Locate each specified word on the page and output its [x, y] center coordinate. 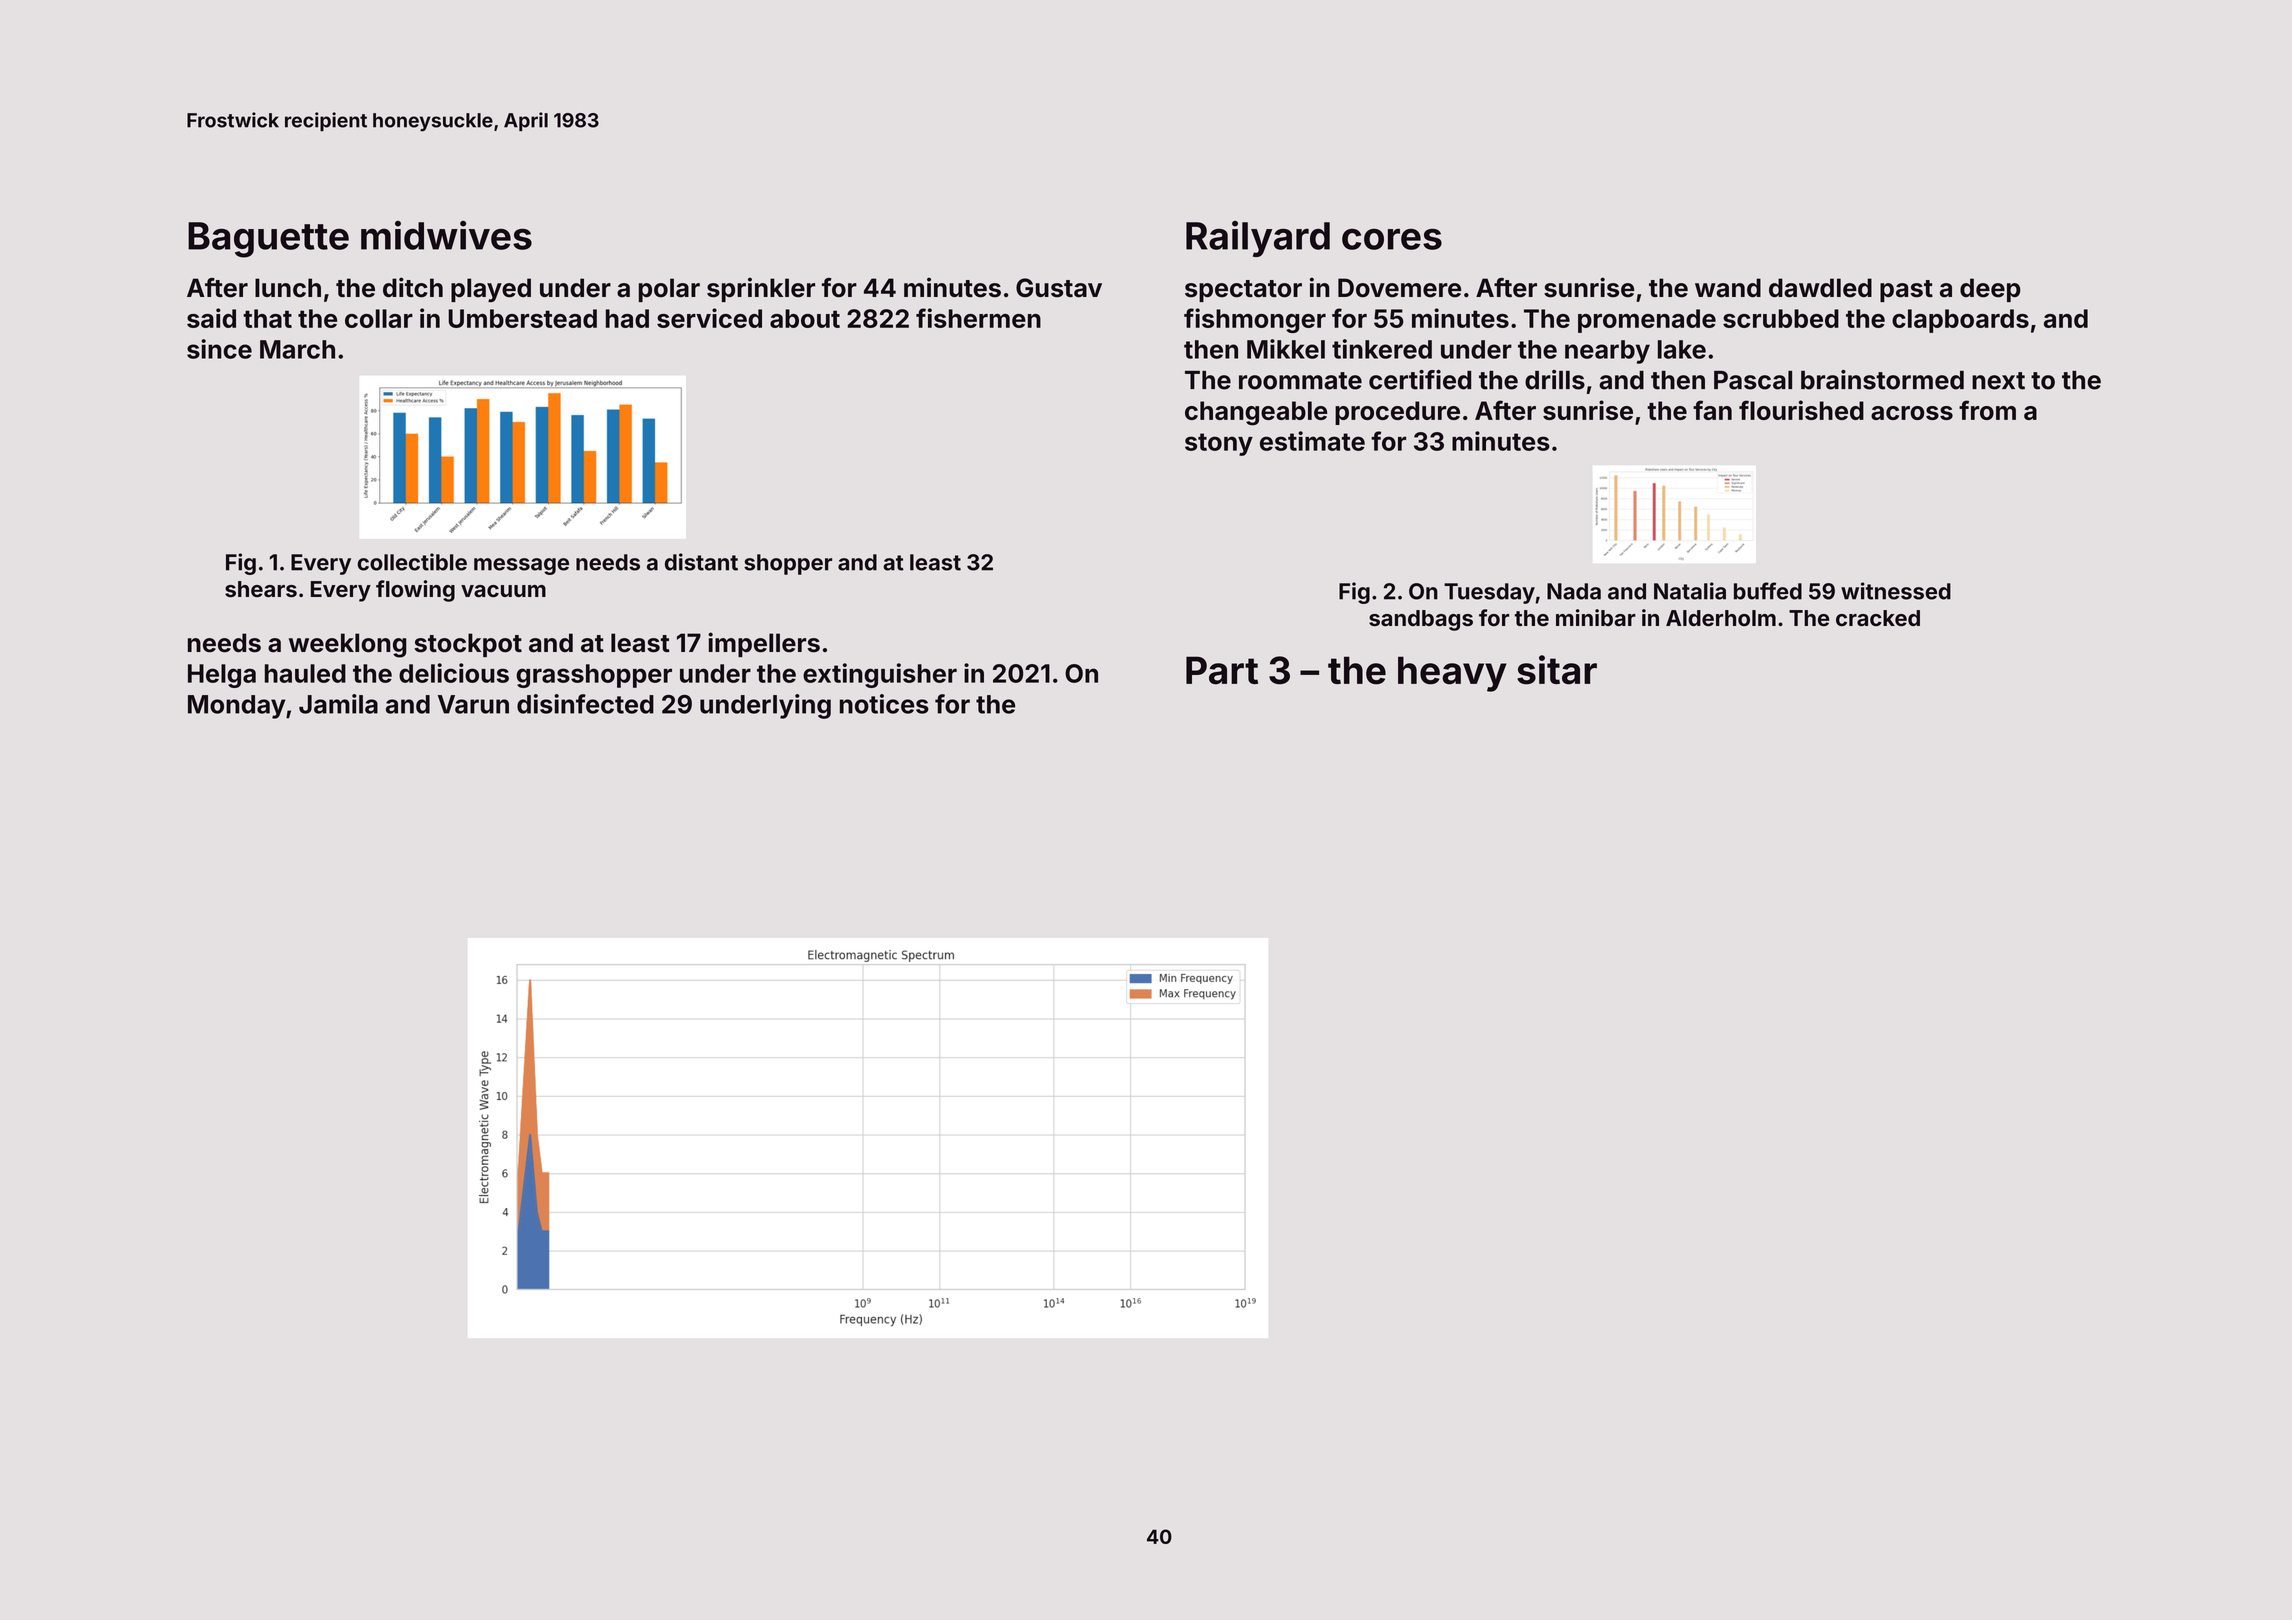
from [1987, 410]
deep [1990, 290]
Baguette [268, 240]
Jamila [338, 704]
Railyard [1258, 239]
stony [1219, 444]
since [219, 349]
